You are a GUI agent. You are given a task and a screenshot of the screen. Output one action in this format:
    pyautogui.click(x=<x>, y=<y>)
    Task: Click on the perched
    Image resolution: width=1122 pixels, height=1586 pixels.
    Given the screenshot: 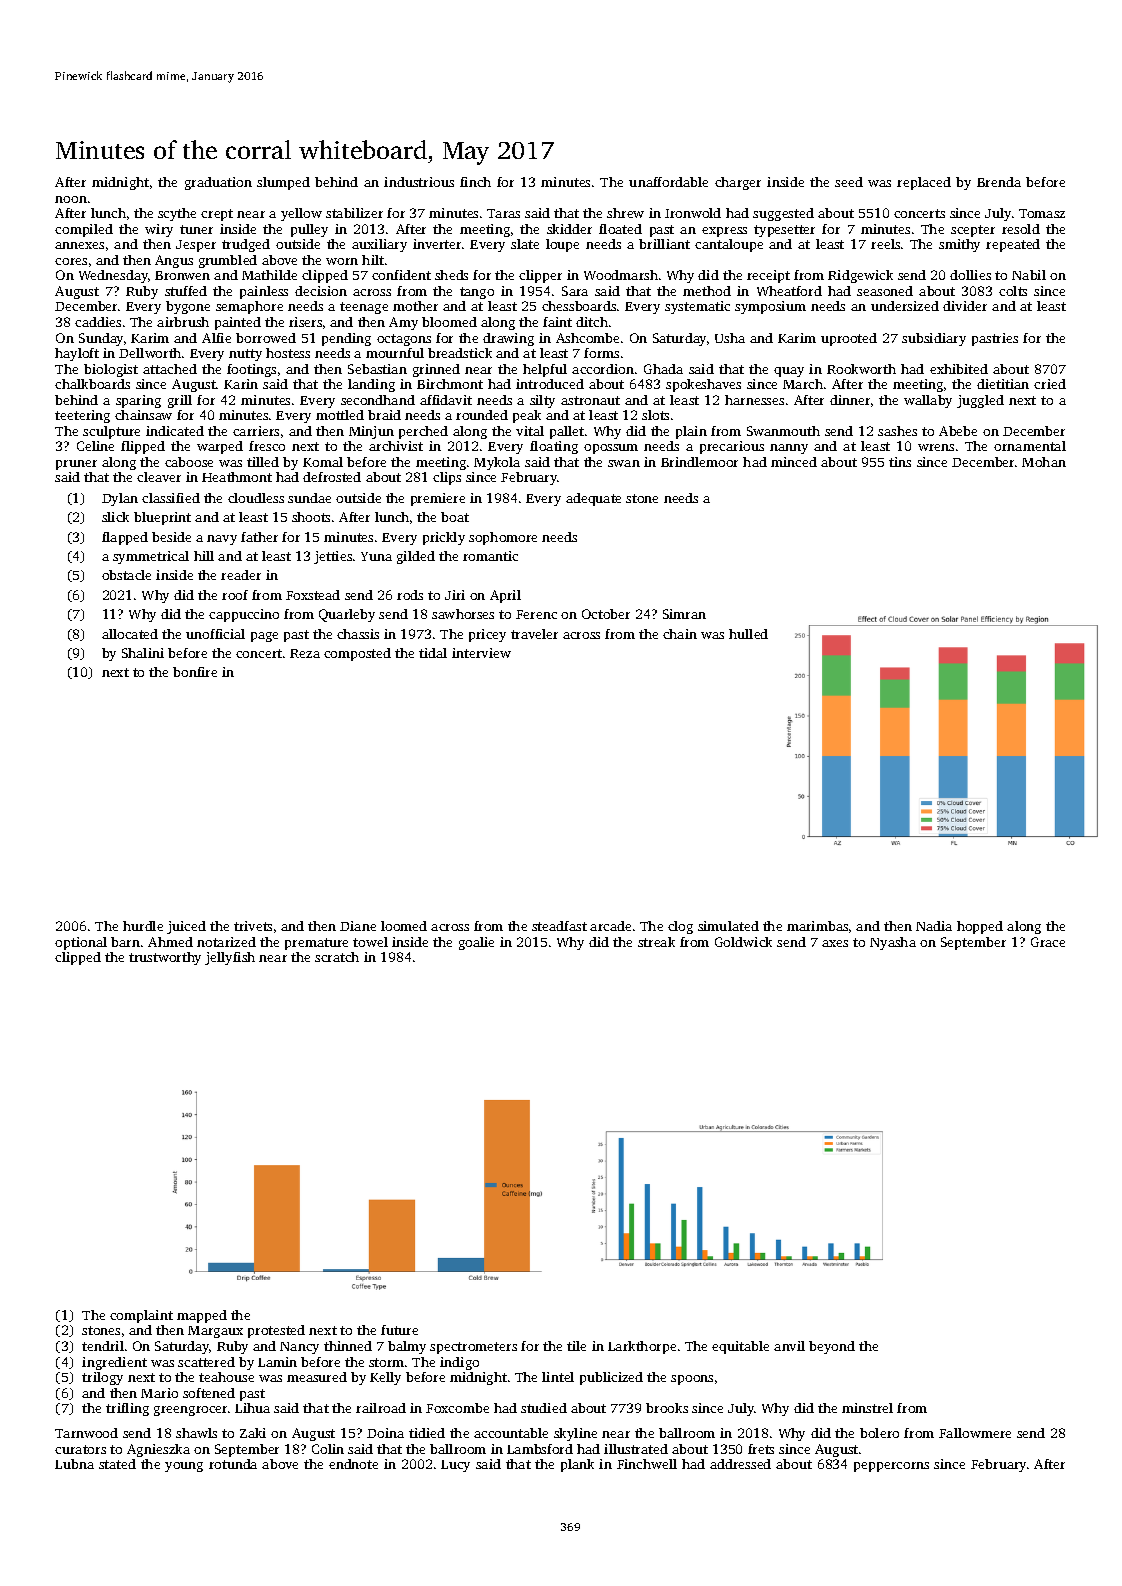 What is the action you would take?
    pyautogui.click(x=423, y=432)
